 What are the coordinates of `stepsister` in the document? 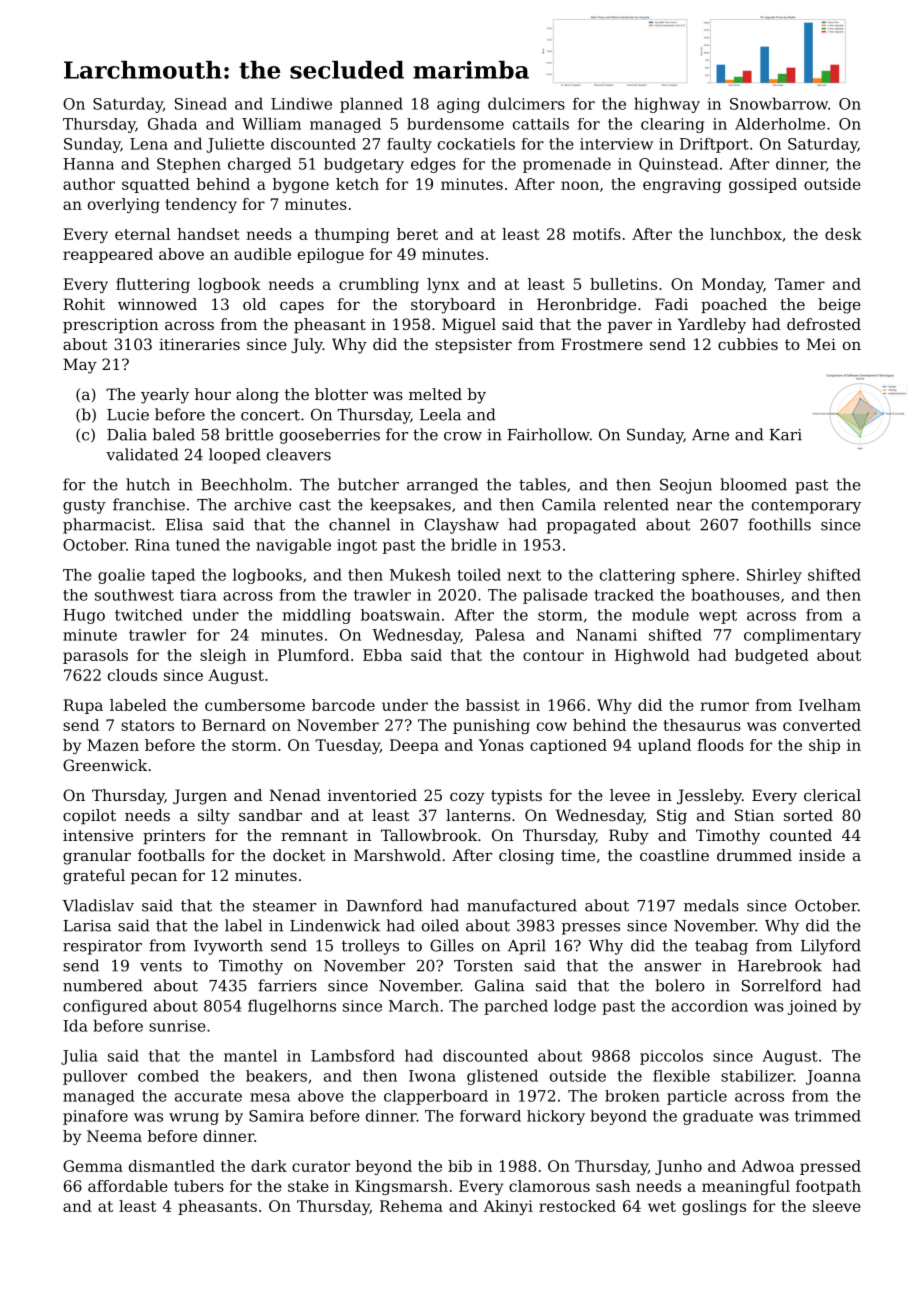 It's located at (473, 345).
